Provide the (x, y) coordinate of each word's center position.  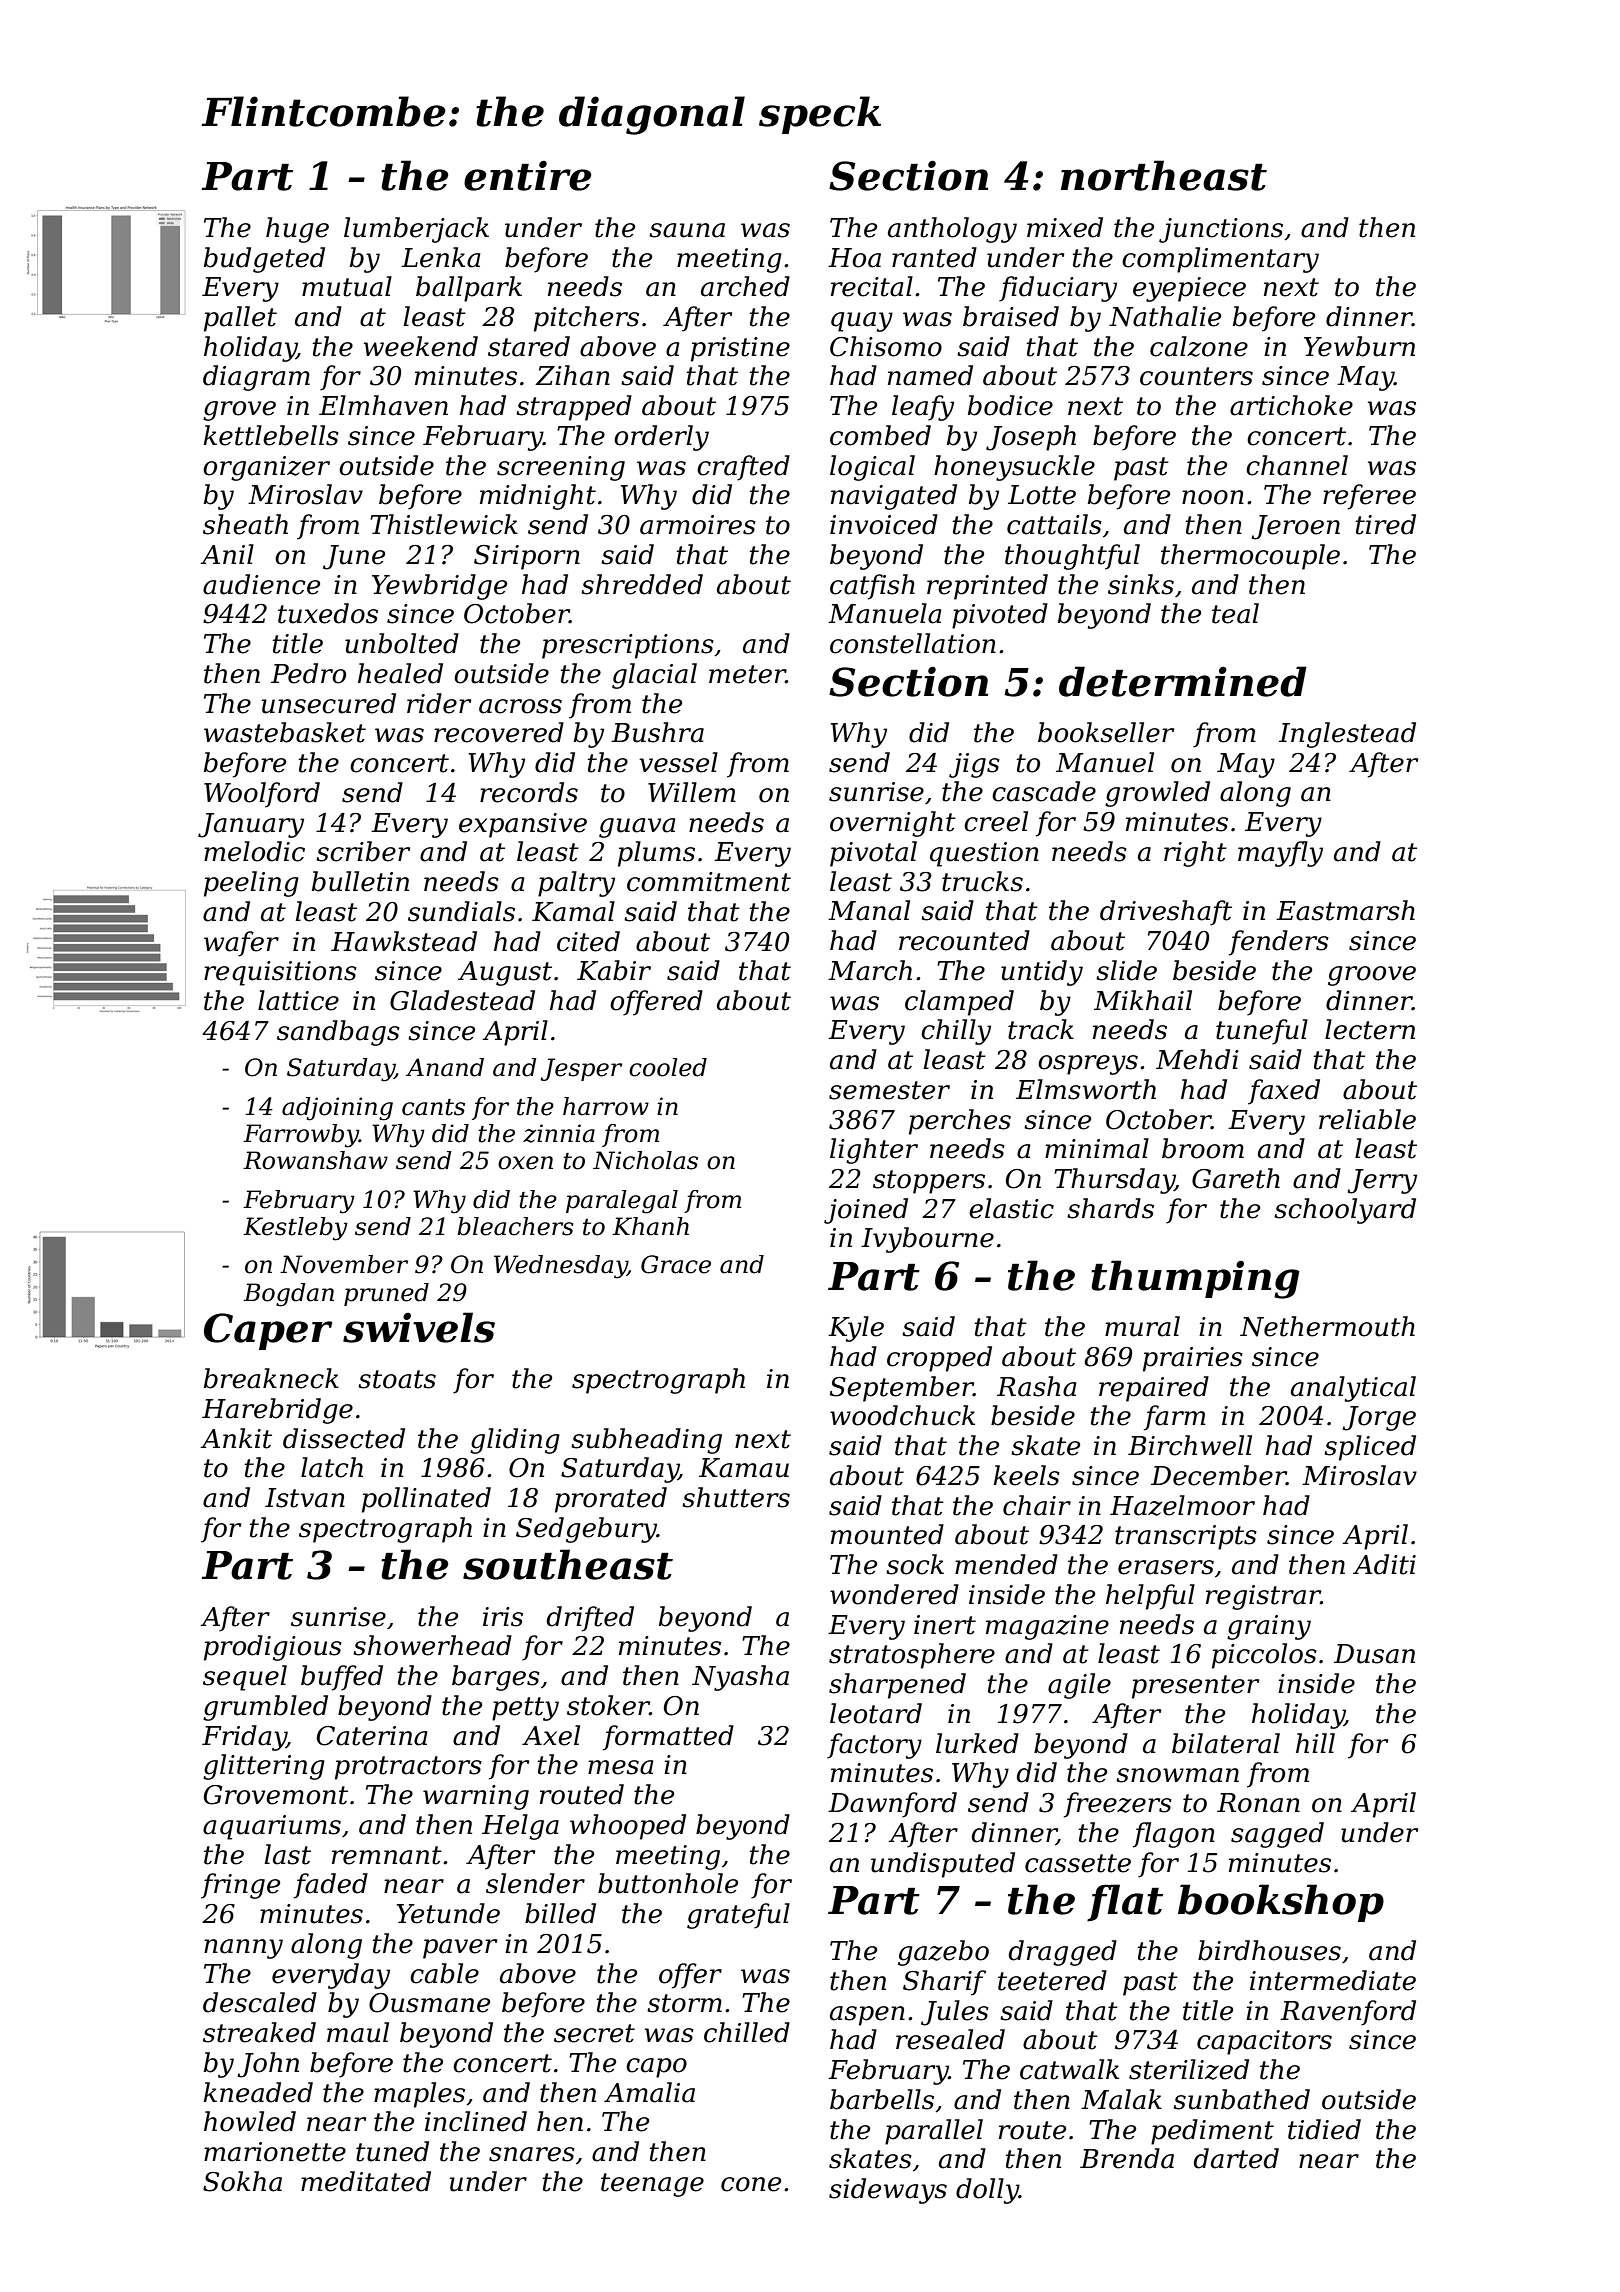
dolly (987, 2191)
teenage (652, 2185)
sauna (687, 230)
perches (960, 1122)
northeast (1164, 175)
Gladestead (462, 1000)
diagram (256, 378)
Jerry (1382, 1181)
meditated (366, 2181)
